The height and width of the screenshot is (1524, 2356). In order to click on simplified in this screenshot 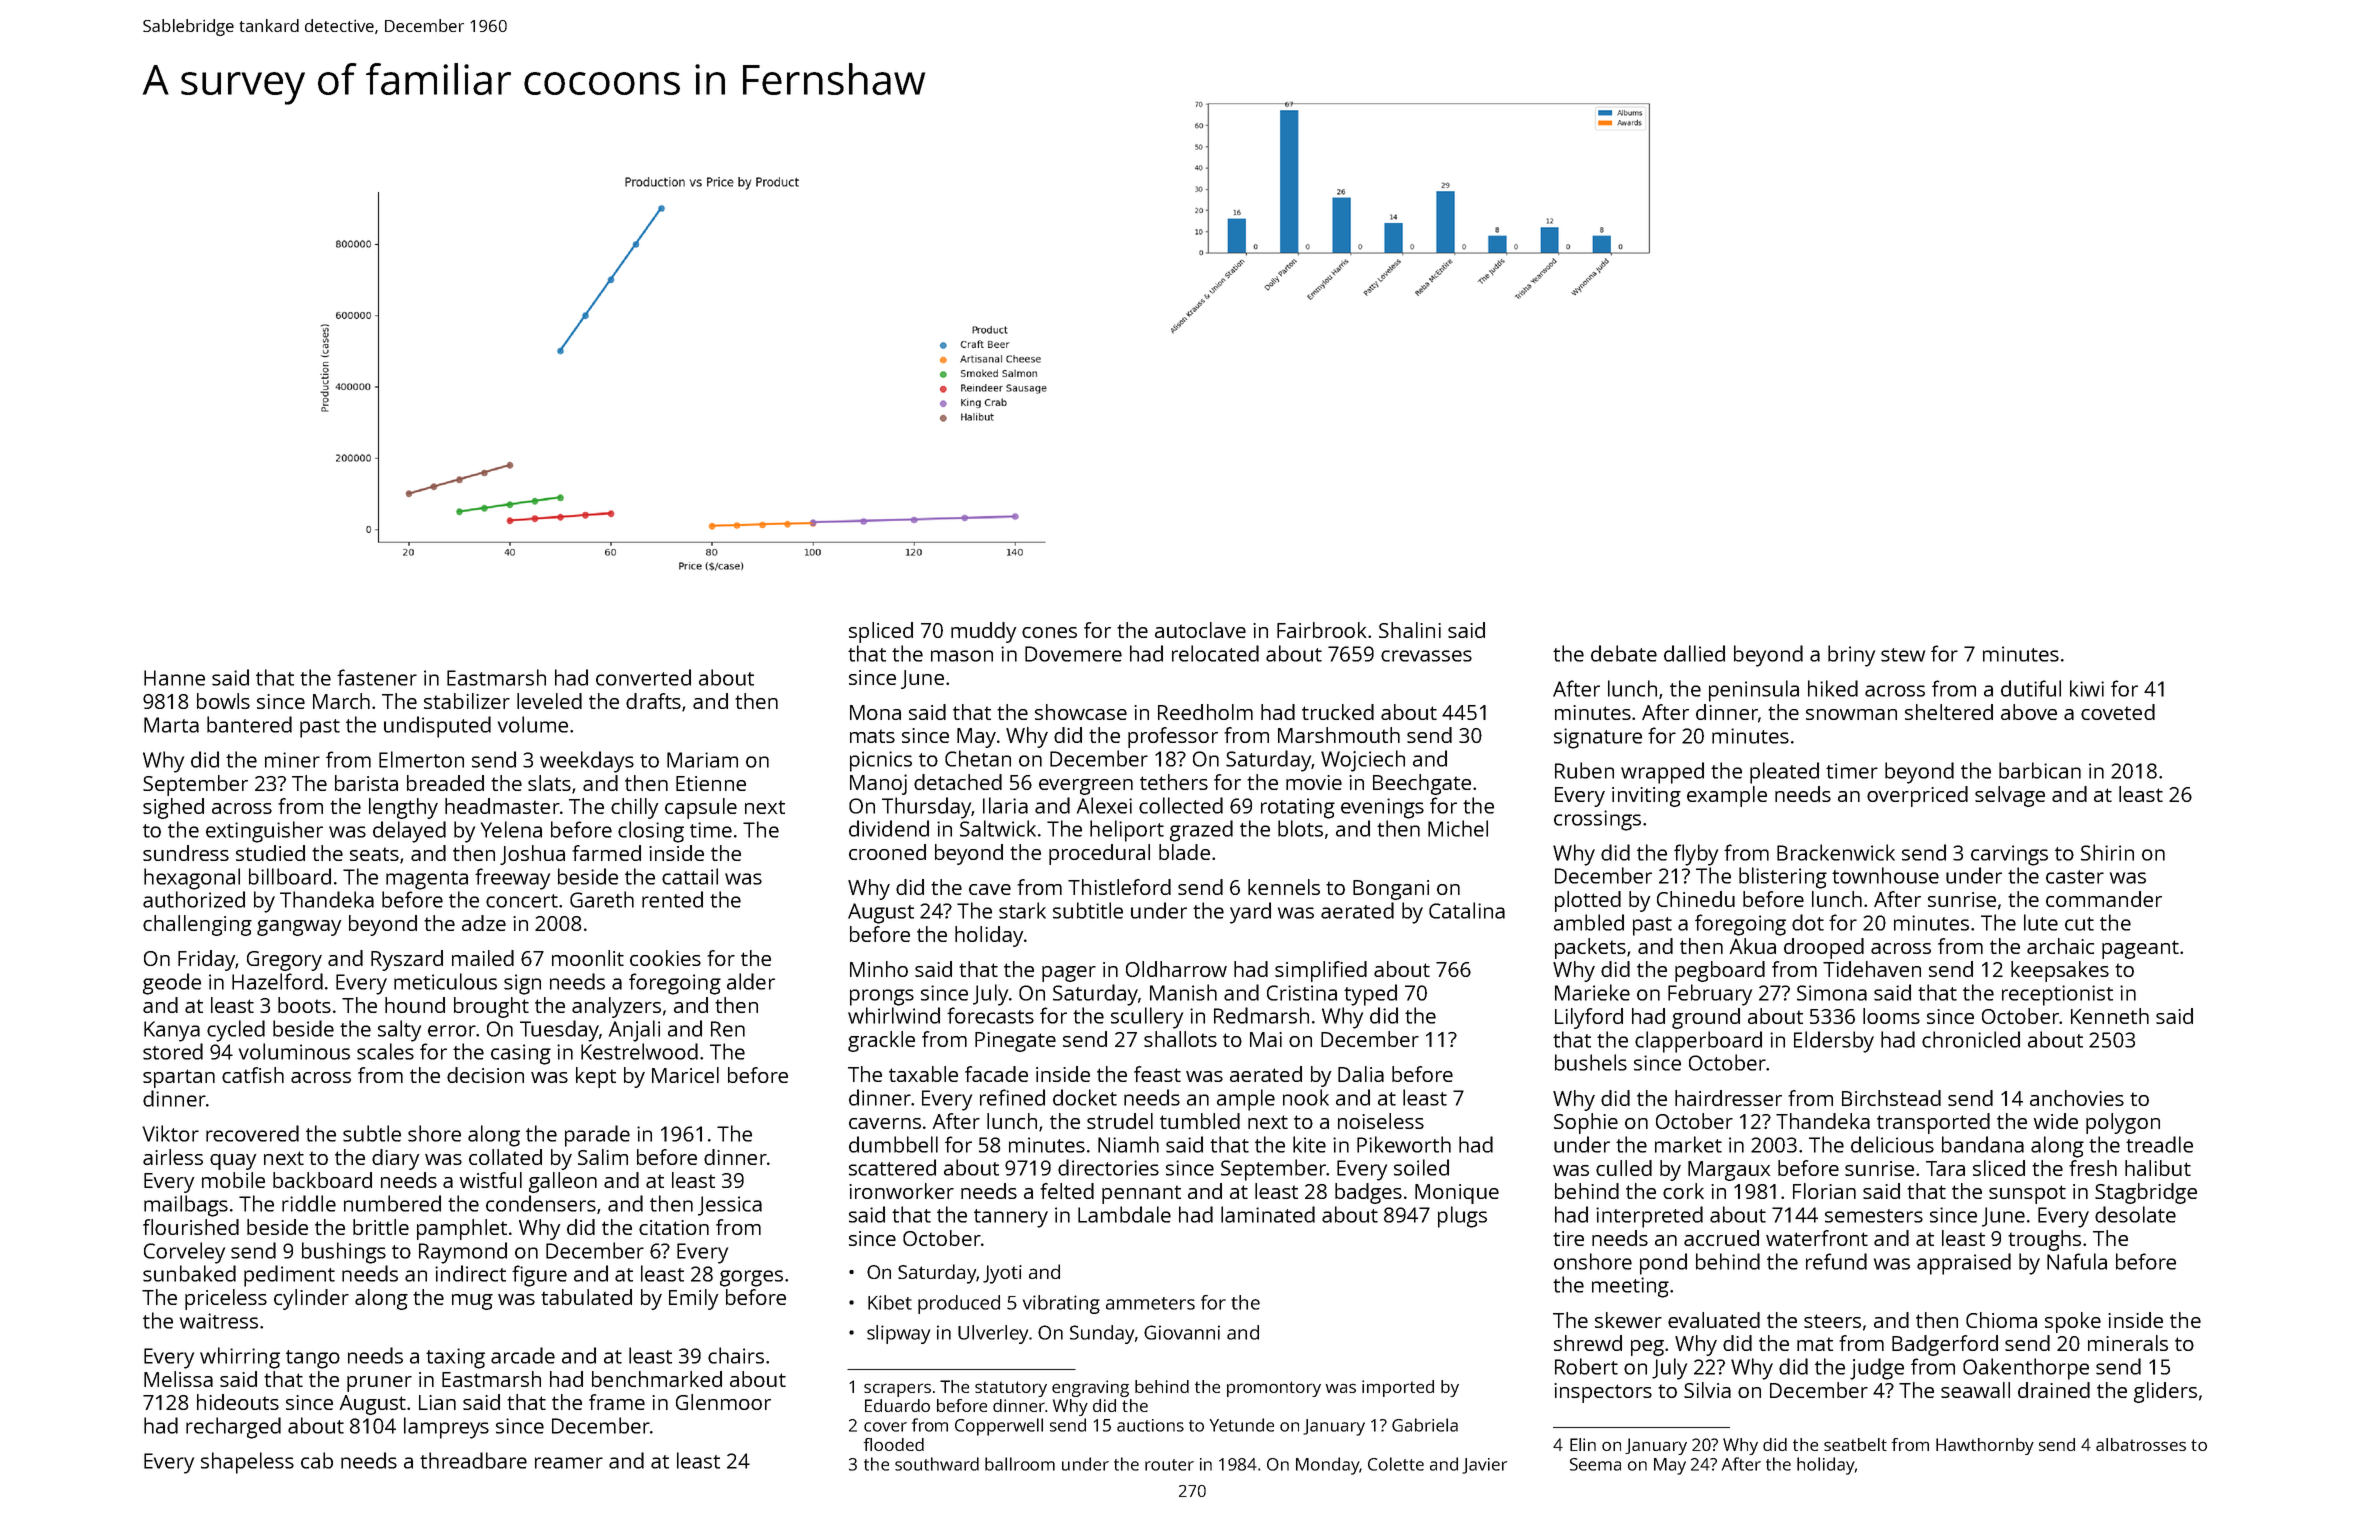, I will do `click(1321, 971)`.
